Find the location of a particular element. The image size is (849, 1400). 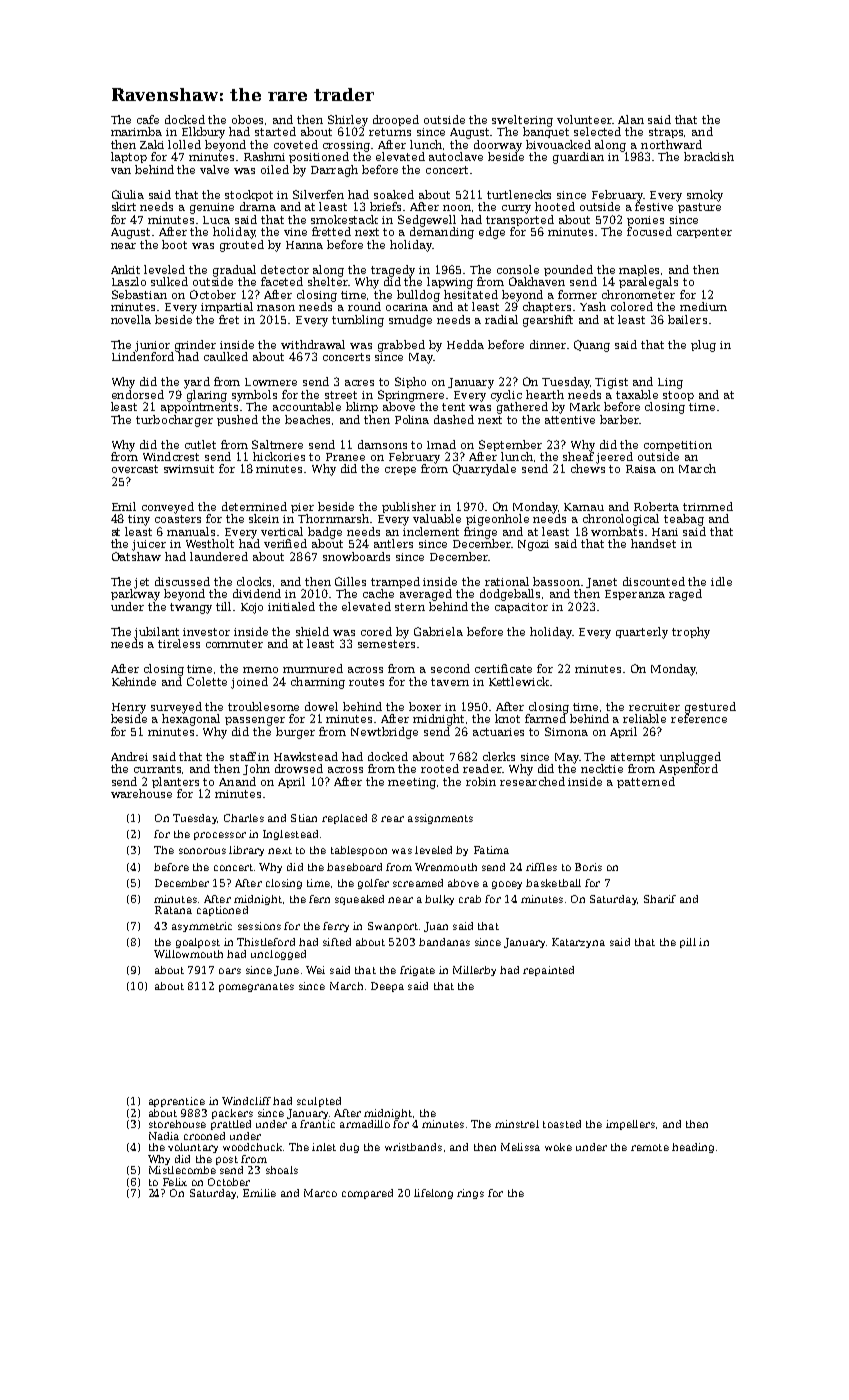

oars is located at coordinates (230, 971).
